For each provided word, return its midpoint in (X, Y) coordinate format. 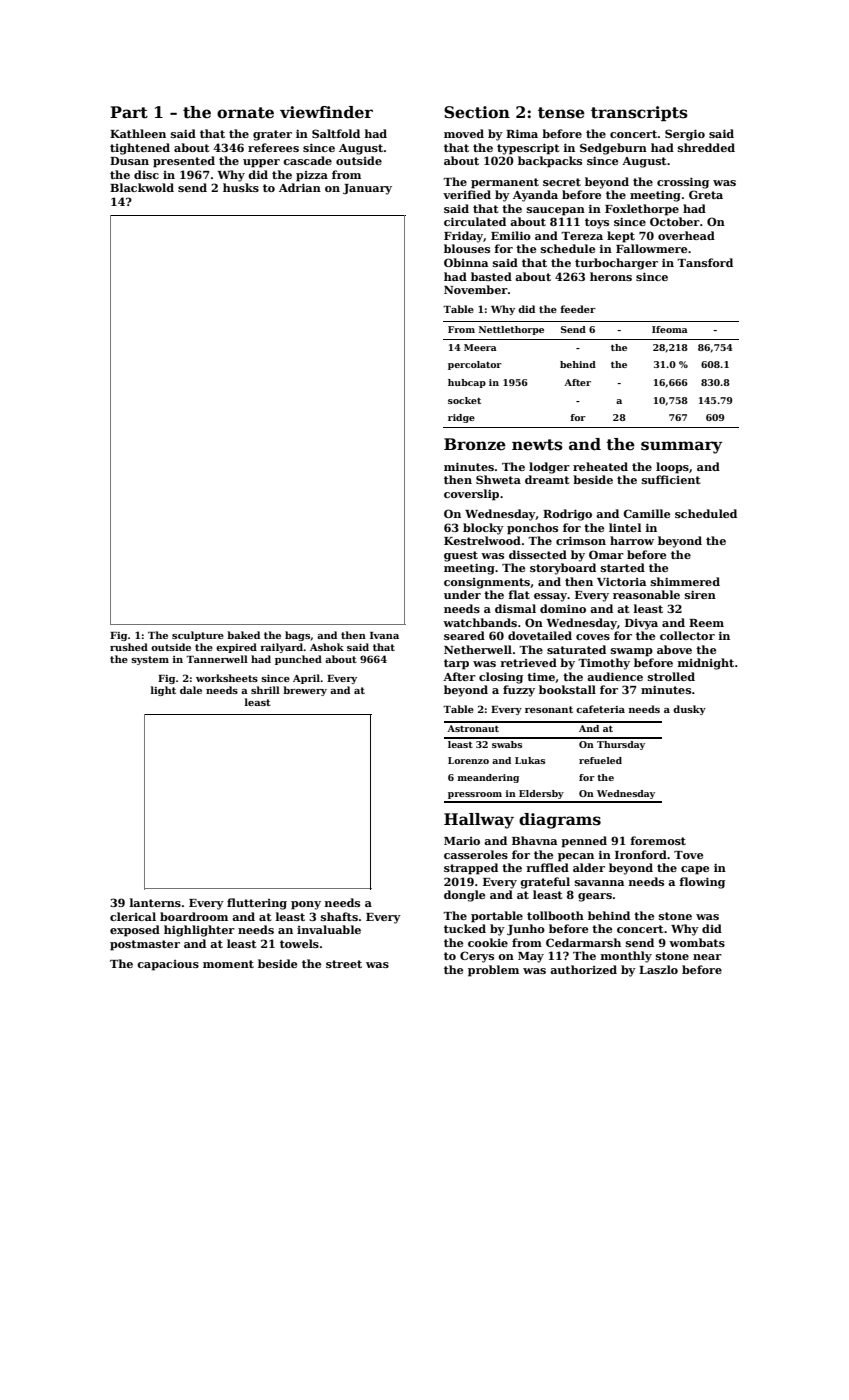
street (344, 964)
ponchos (532, 529)
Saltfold (336, 133)
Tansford (705, 262)
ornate (245, 113)
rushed (129, 647)
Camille (646, 513)
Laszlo (658, 969)
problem (493, 971)
